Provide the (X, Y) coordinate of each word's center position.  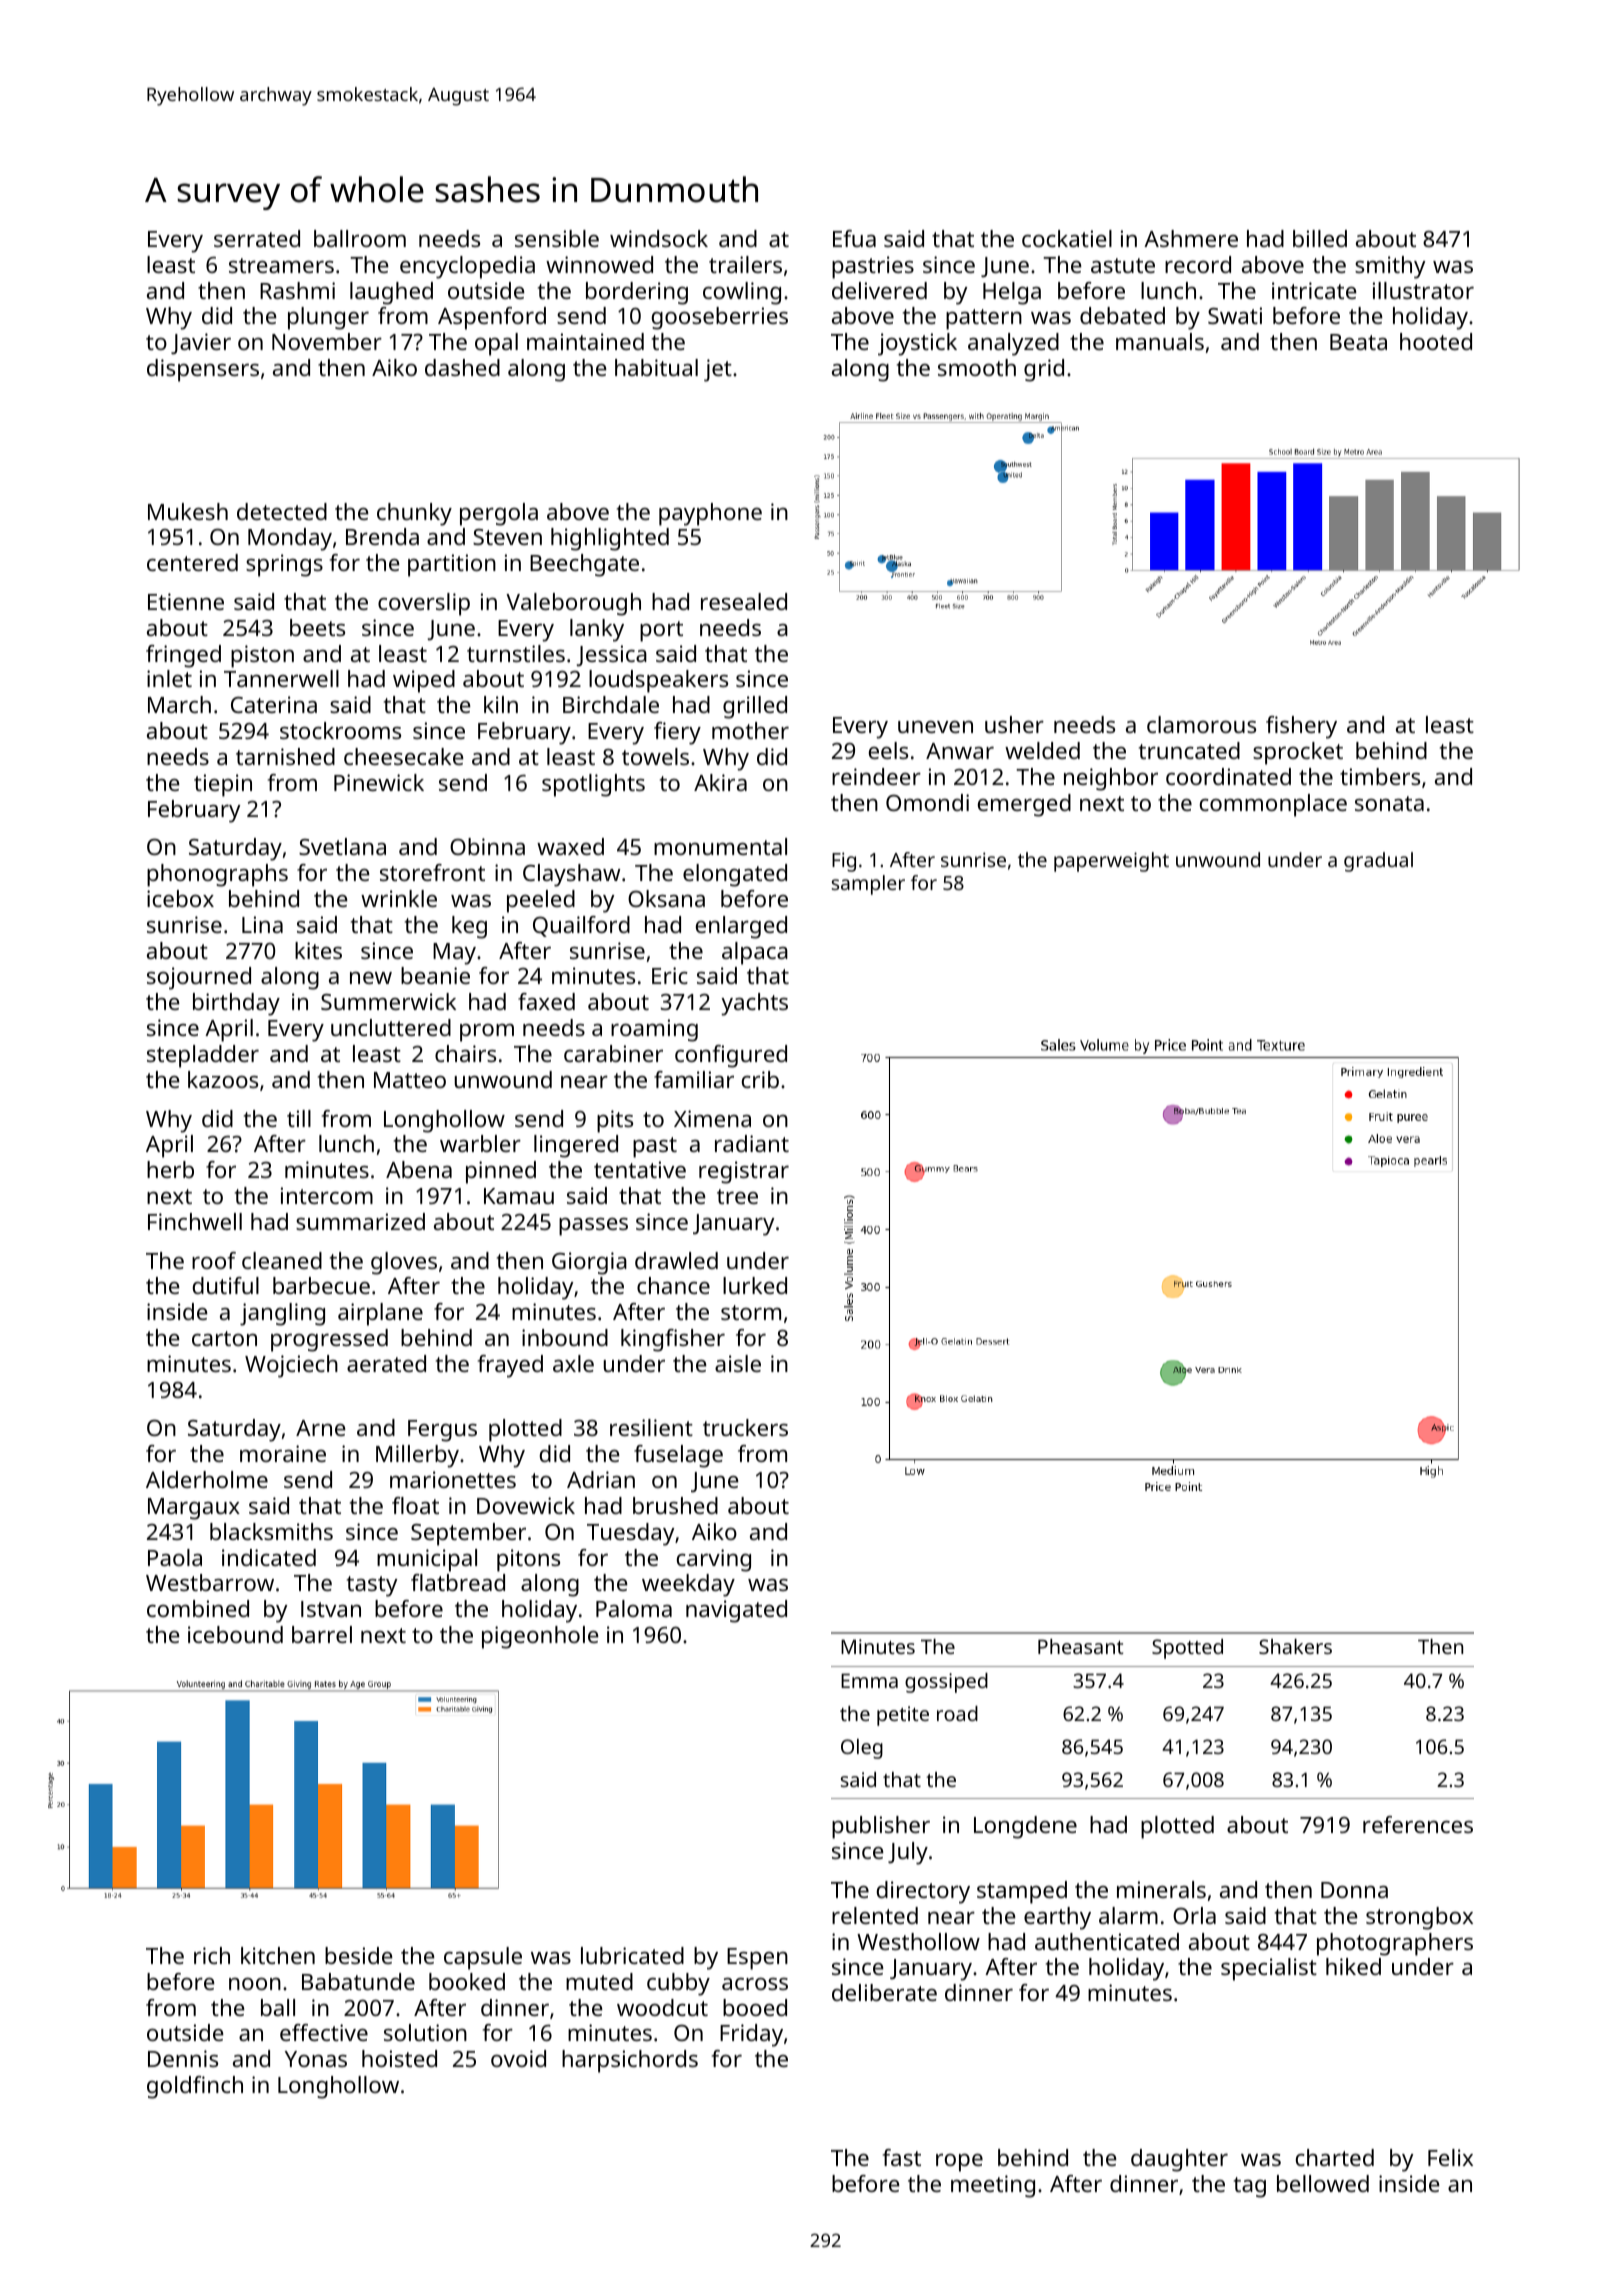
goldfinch (195, 2087)
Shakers (1295, 1646)
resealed (744, 601)
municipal (427, 1560)
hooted (1436, 341)
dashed (462, 367)
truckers (745, 1427)
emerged (1024, 805)
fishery (1301, 727)
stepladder (203, 1056)
